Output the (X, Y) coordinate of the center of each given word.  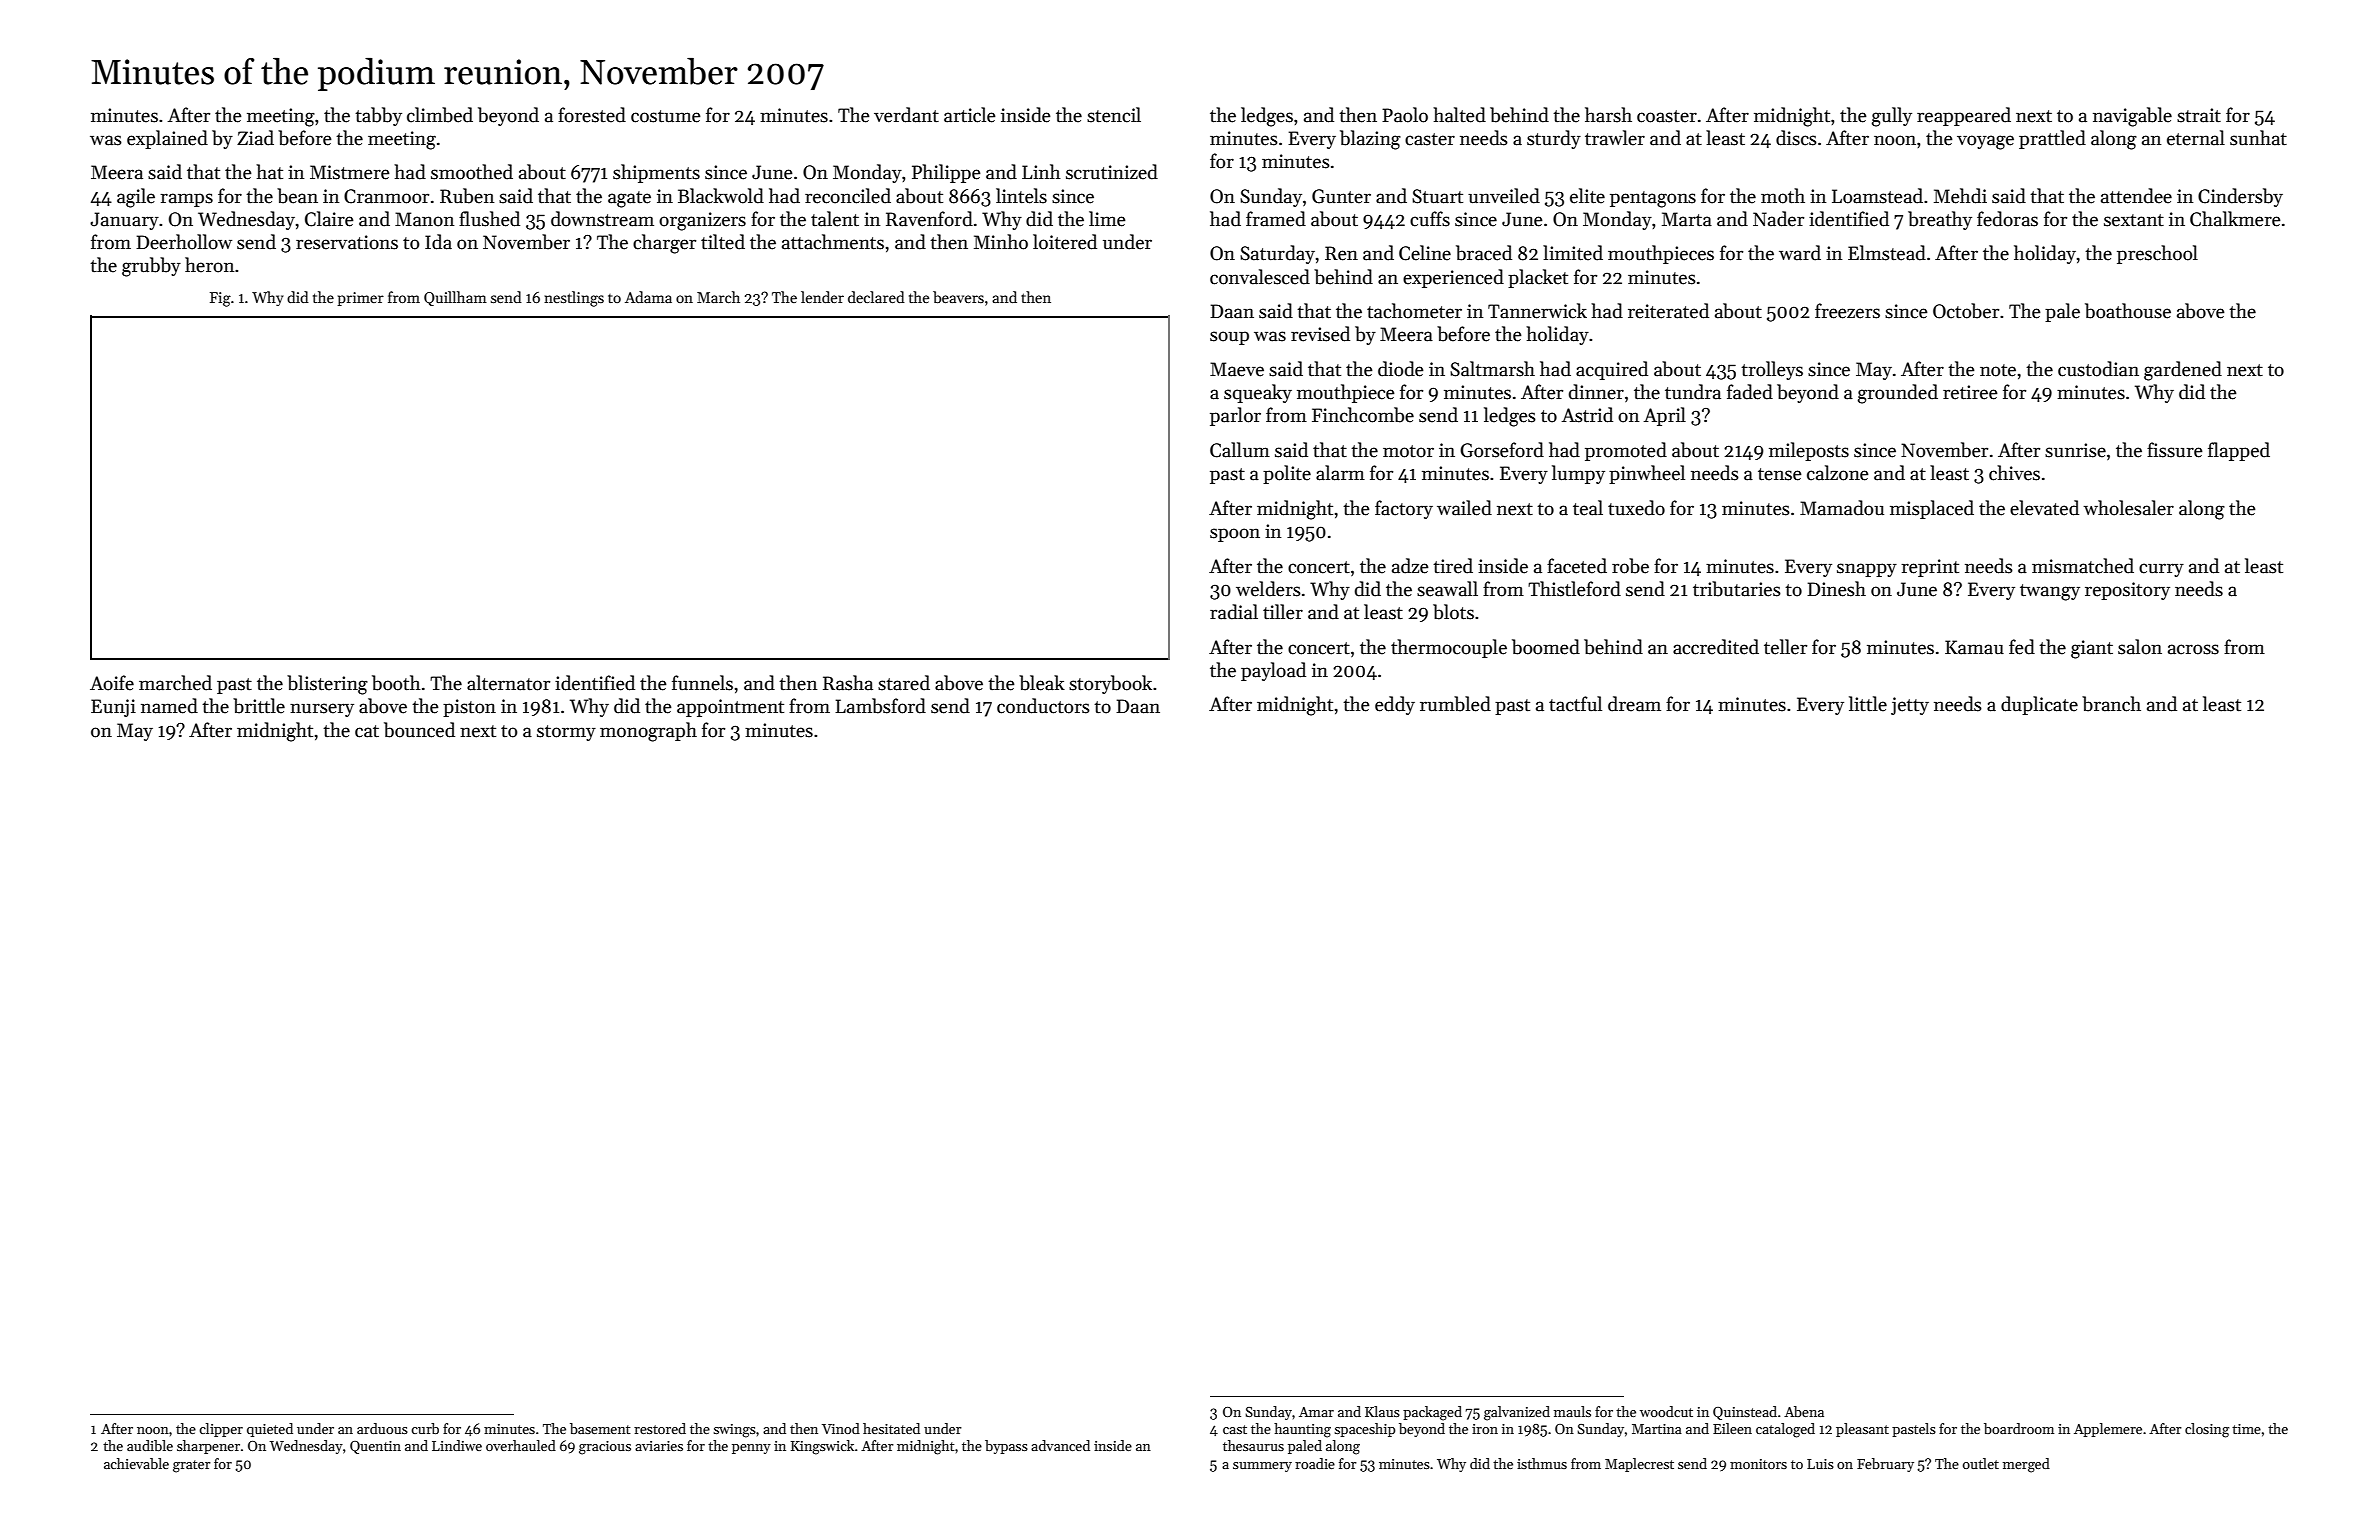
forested (592, 115)
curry (2161, 570)
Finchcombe (1363, 415)
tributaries (1737, 589)
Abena (1804, 1411)
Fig (220, 299)
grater (192, 1466)
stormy (566, 733)
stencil (1114, 115)
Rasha (848, 683)
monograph (648, 732)
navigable (2132, 117)
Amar (1316, 1412)
